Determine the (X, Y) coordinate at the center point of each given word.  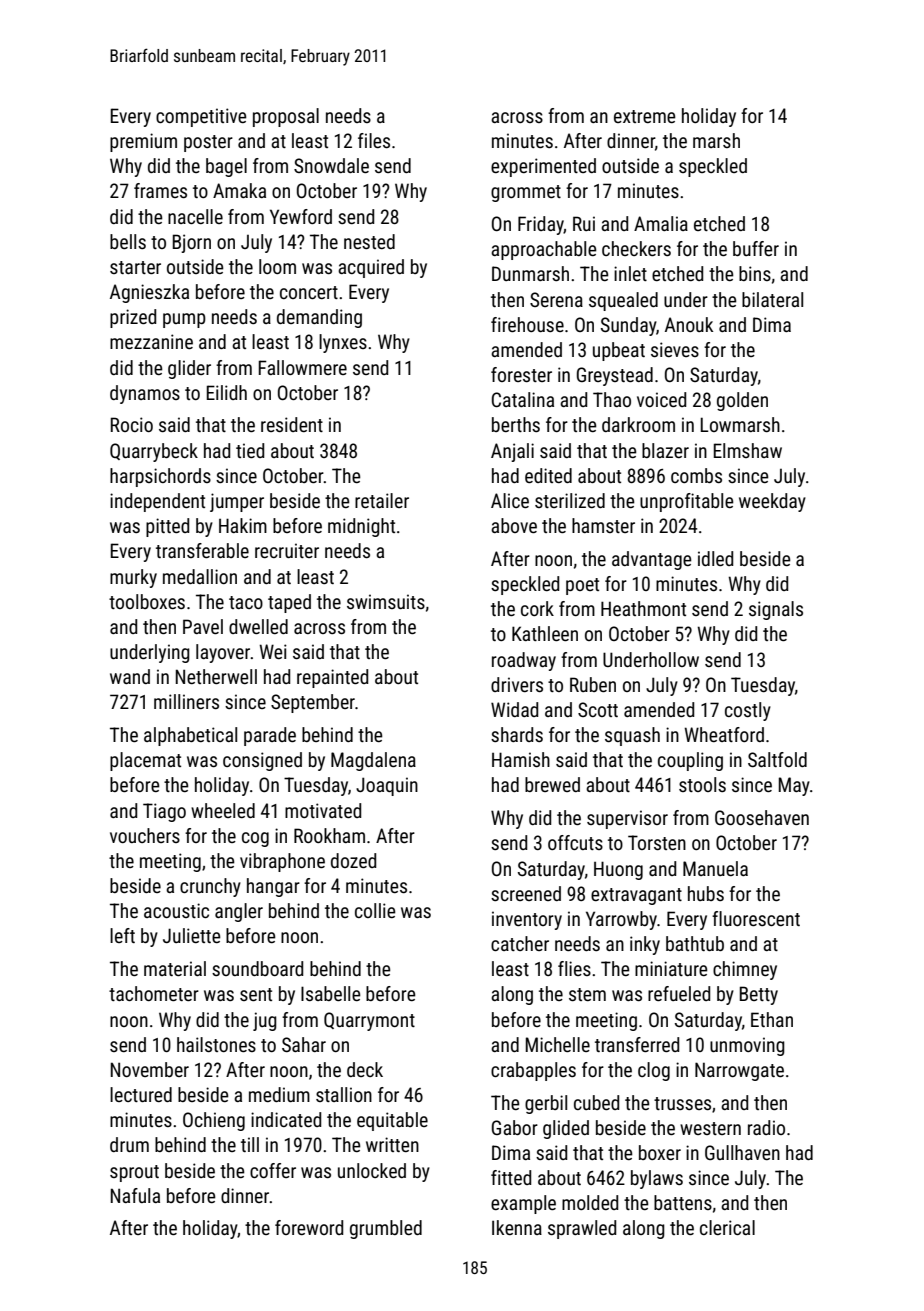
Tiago (164, 812)
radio (766, 1127)
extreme (645, 116)
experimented (543, 167)
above (514, 525)
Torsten (657, 842)
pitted (167, 527)
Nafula (135, 1195)
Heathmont (643, 608)
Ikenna (517, 1227)
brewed (552, 784)
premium (143, 142)
